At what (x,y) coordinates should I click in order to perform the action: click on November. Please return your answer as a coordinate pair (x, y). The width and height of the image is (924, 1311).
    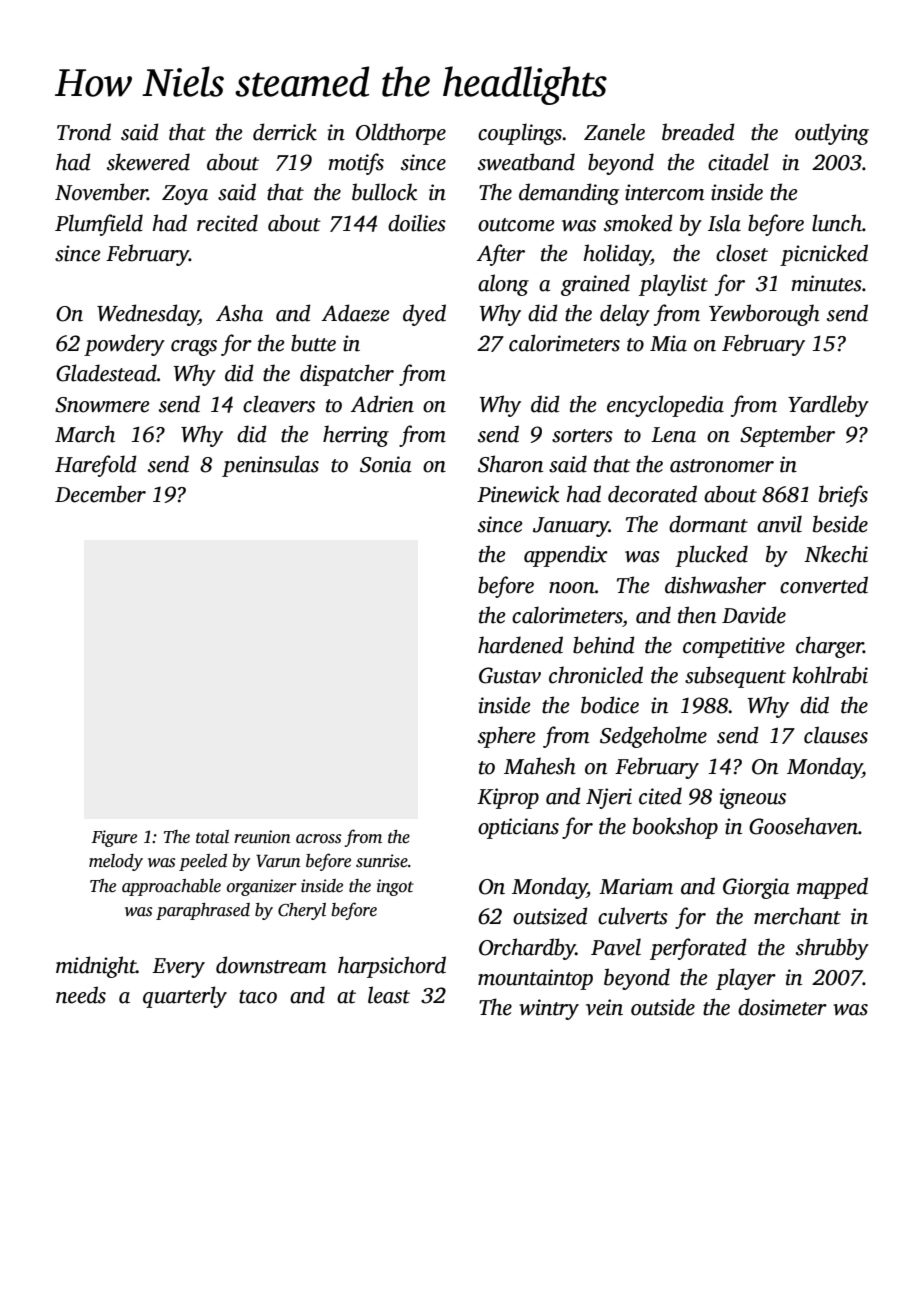
    Looking at the image, I should click on (101, 192).
